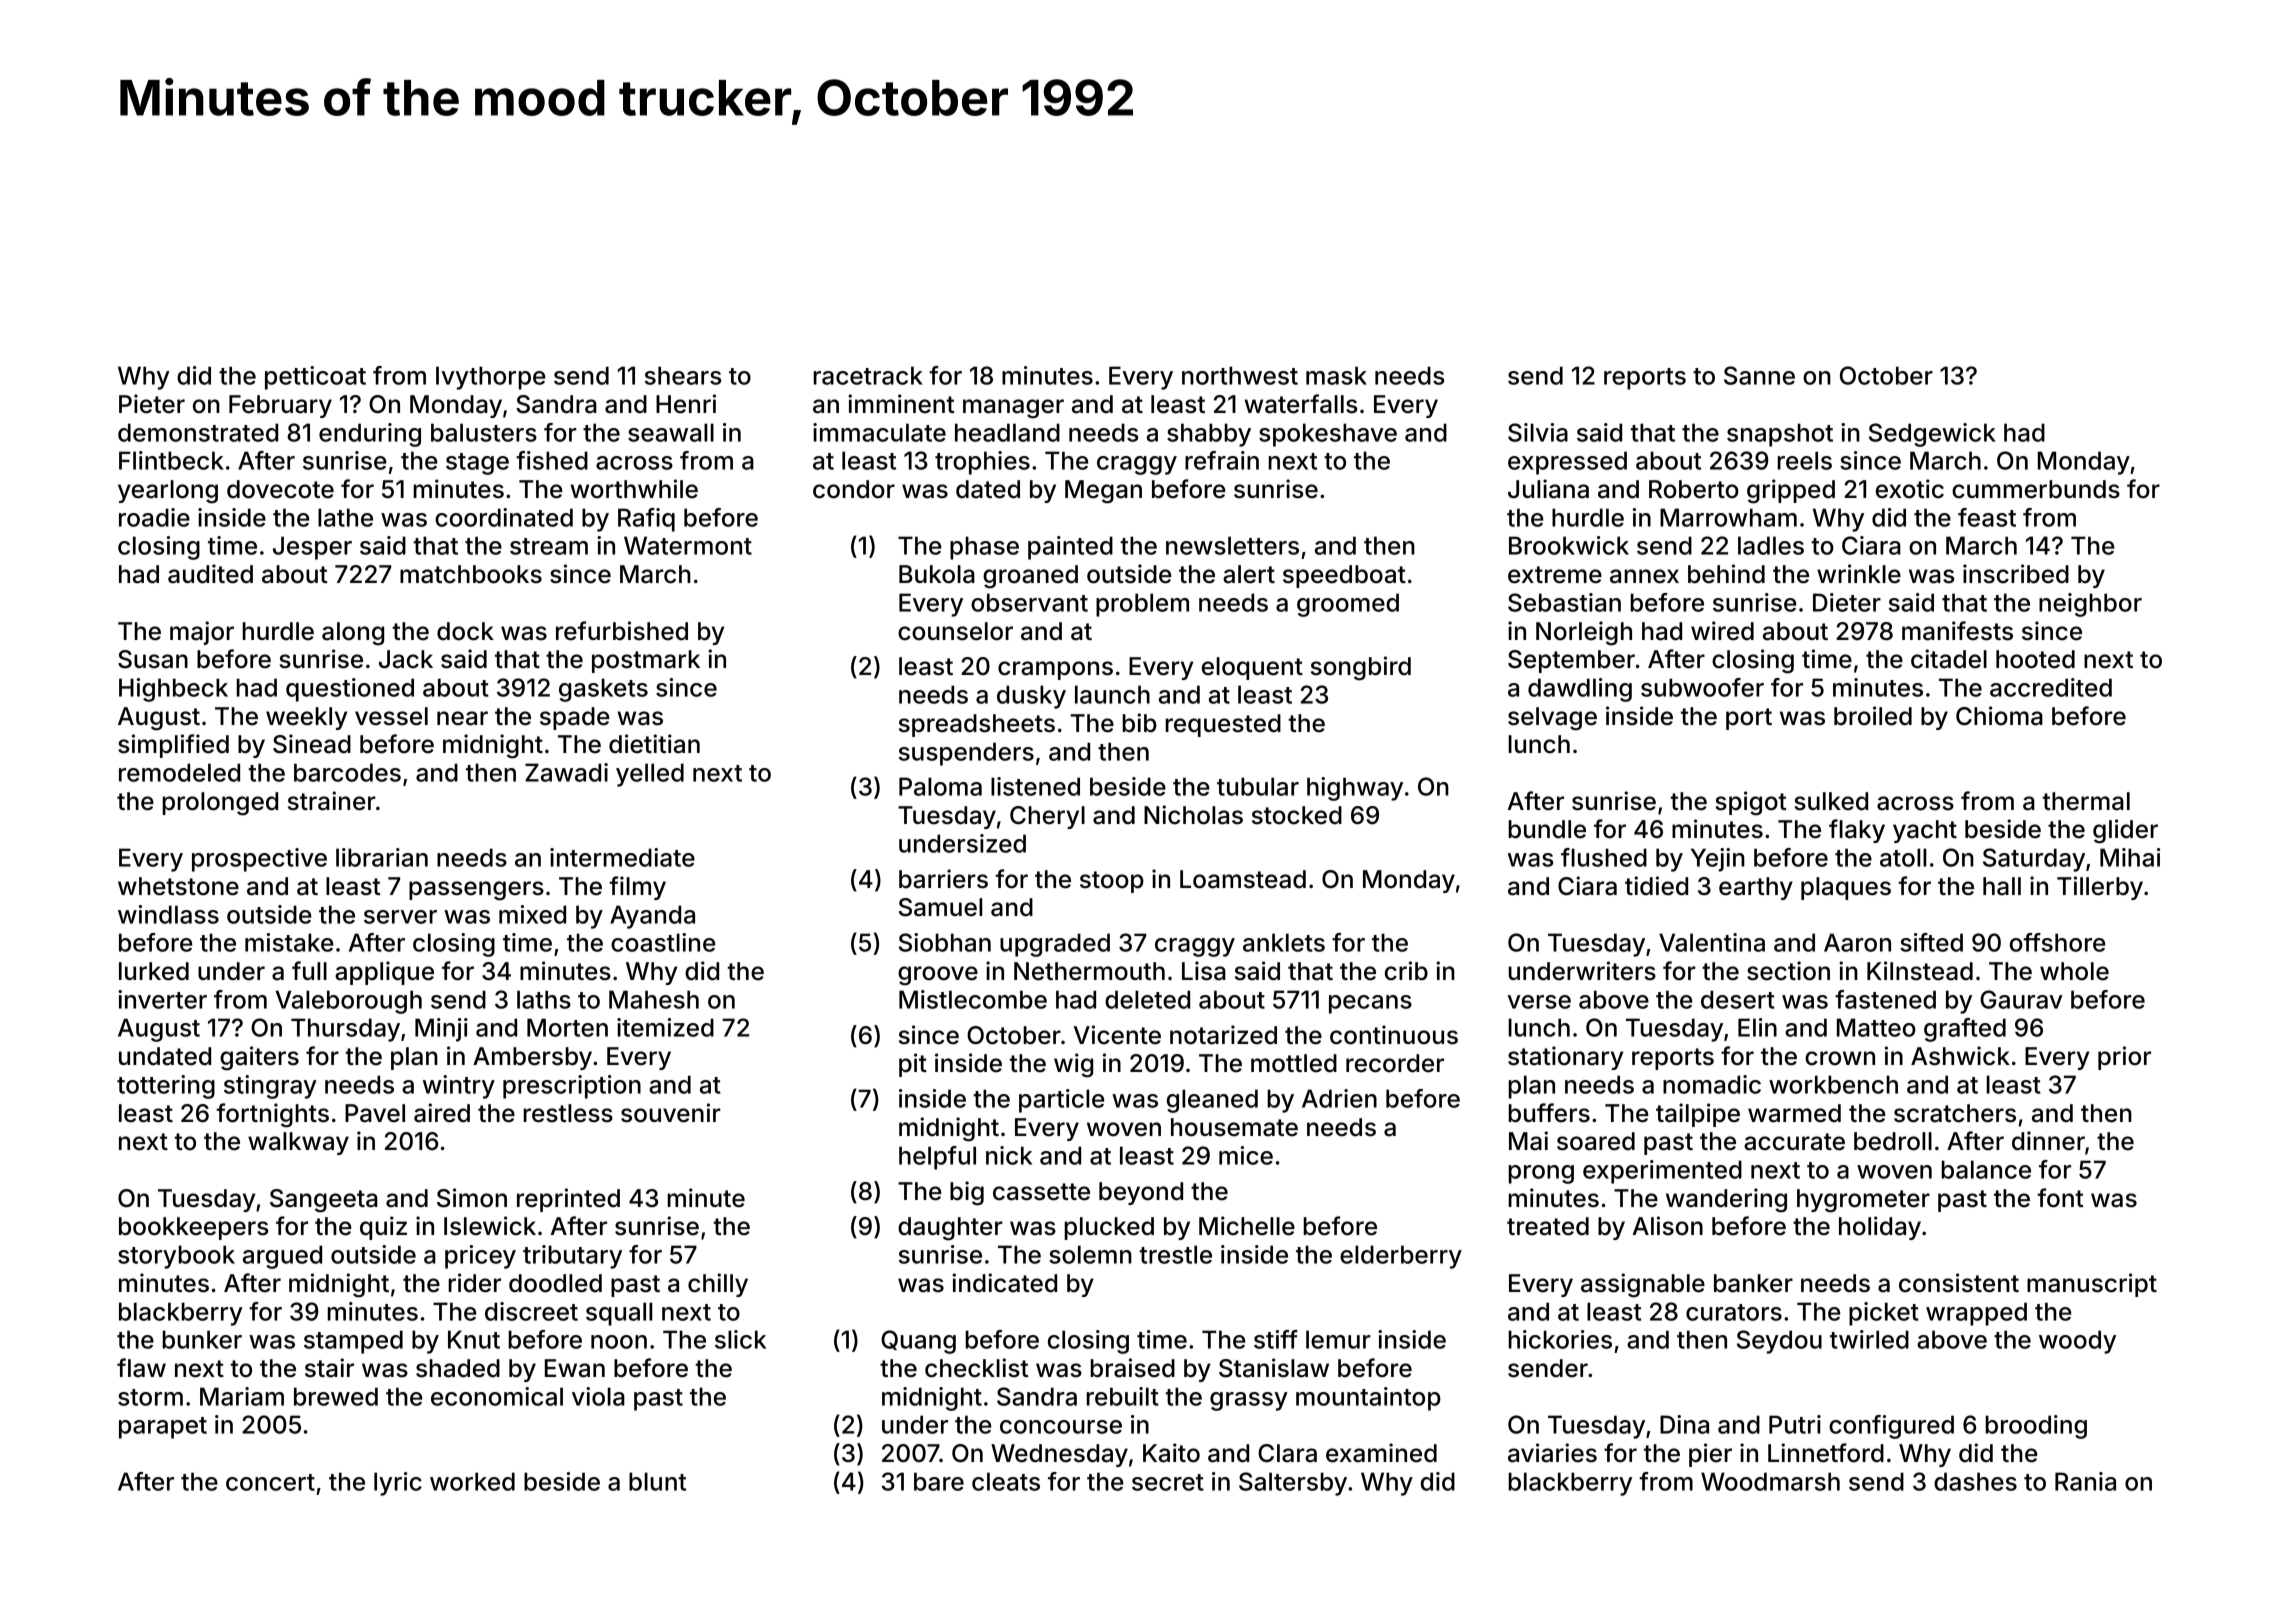  What do you see at coordinates (1718, 860) in the document?
I see `Yejin` at bounding box center [1718, 860].
